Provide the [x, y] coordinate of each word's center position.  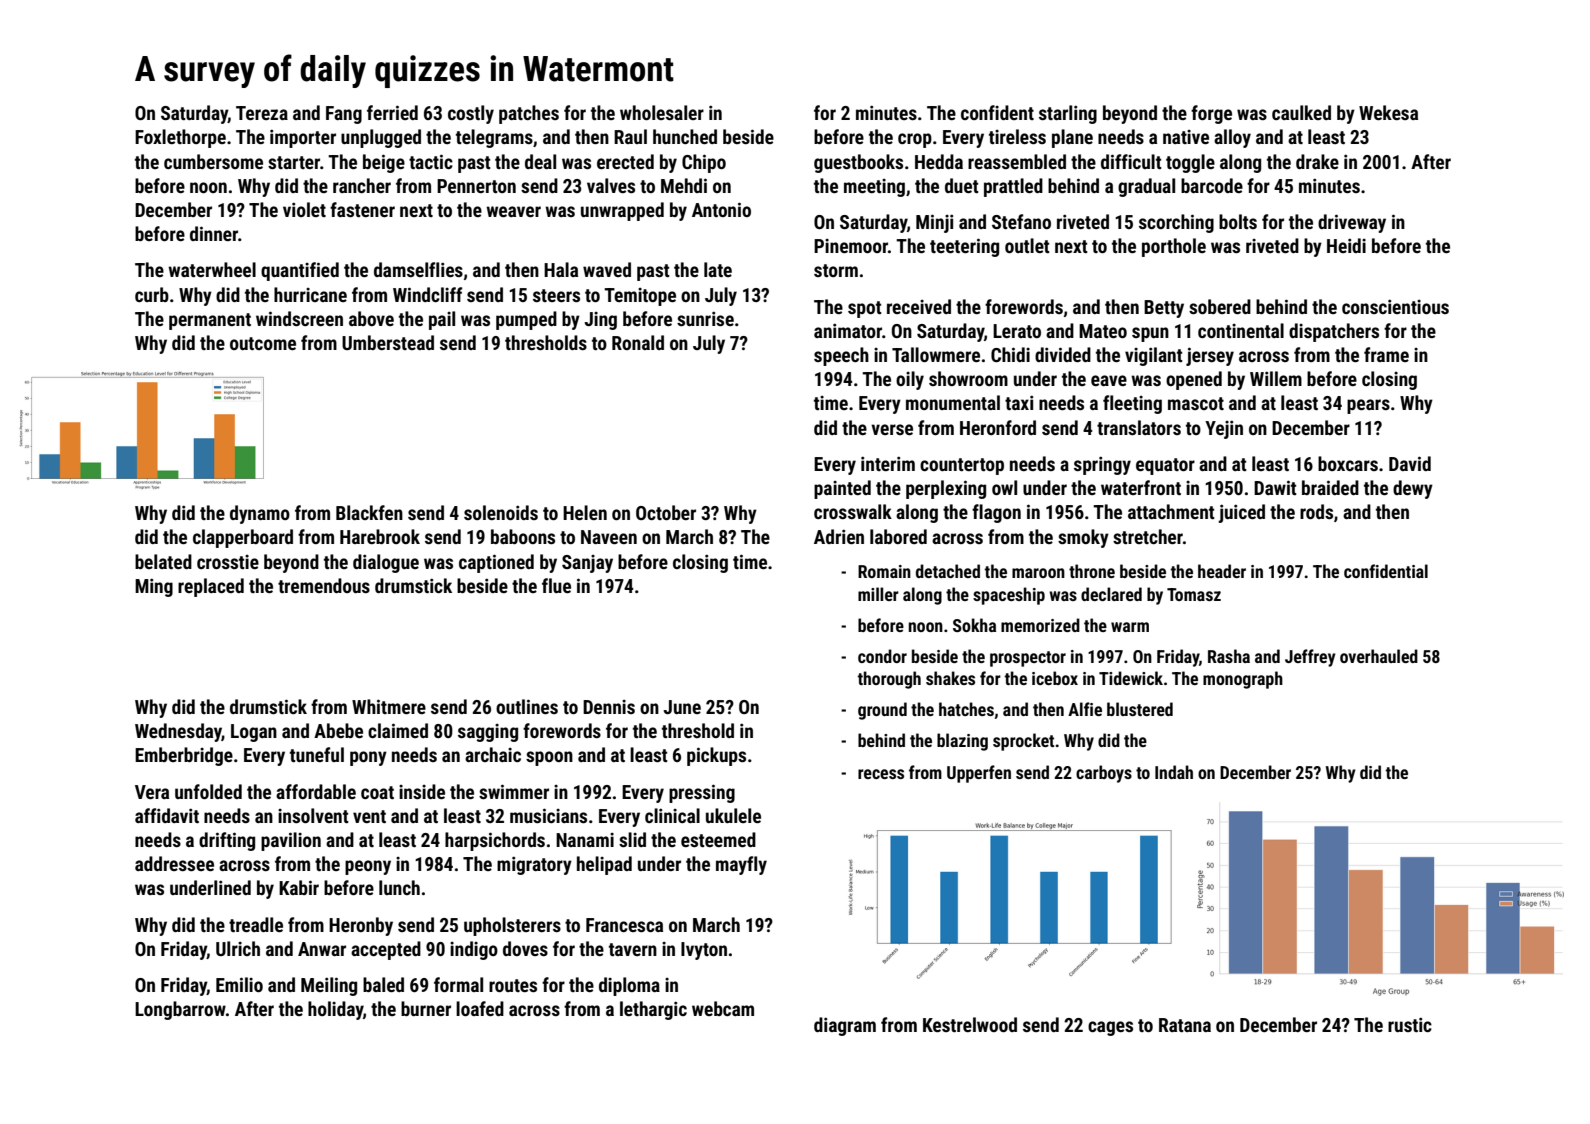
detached [948, 571]
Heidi [1346, 245]
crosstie [228, 562]
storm [836, 270]
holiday [335, 1010]
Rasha [1229, 656]
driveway [1352, 223]
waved [607, 269]
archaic [493, 754]
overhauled [1379, 656]
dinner [214, 233]
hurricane [310, 294]
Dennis [609, 707]
